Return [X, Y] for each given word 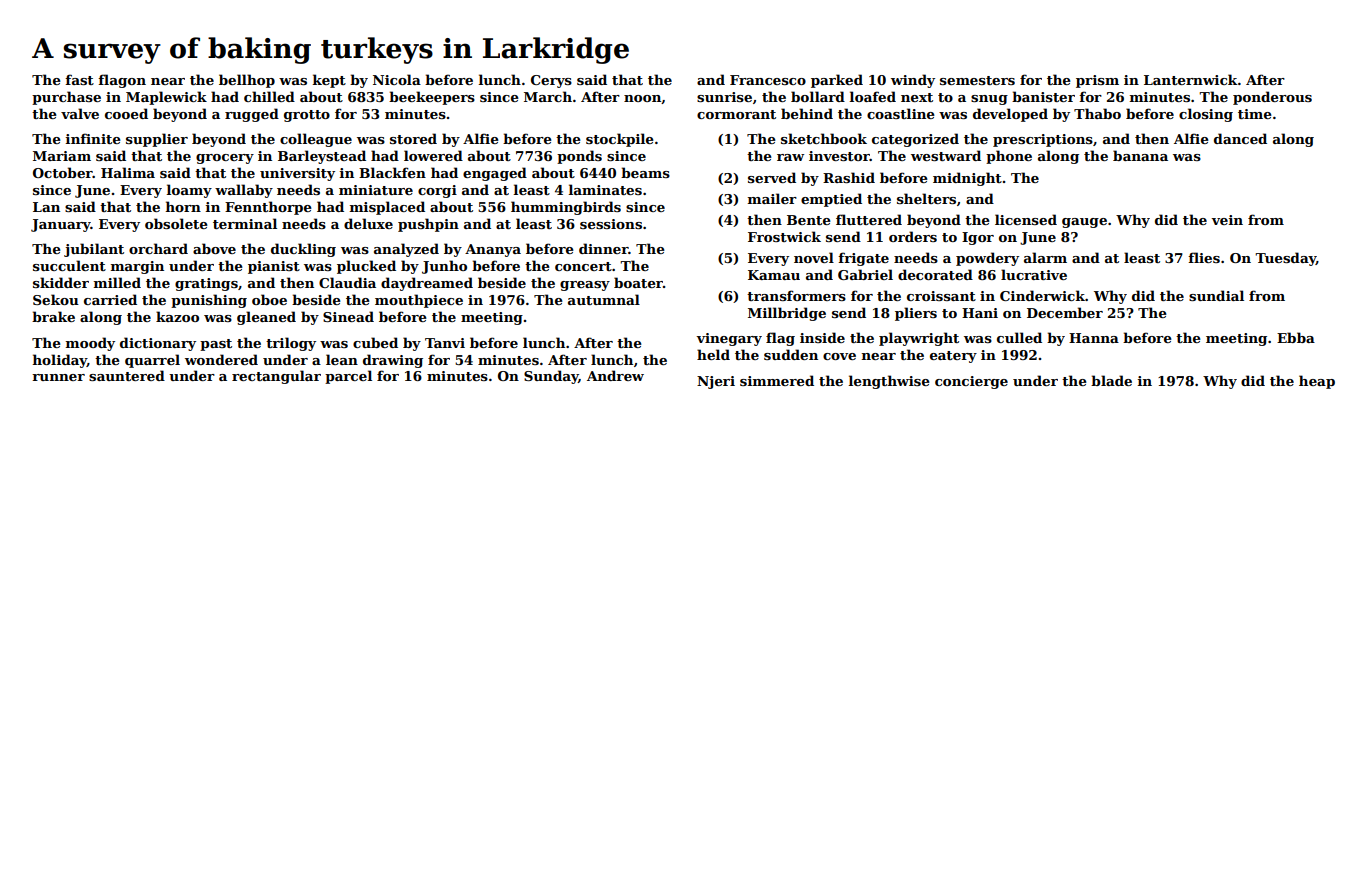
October [63, 172]
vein [1227, 220]
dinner [603, 248]
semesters [977, 80]
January [61, 225]
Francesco [768, 80]
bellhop [247, 81]
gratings [206, 284]
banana [1140, 155]
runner [58, 377]
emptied [831, 200]
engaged [495, 174]
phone [1009, 157]
